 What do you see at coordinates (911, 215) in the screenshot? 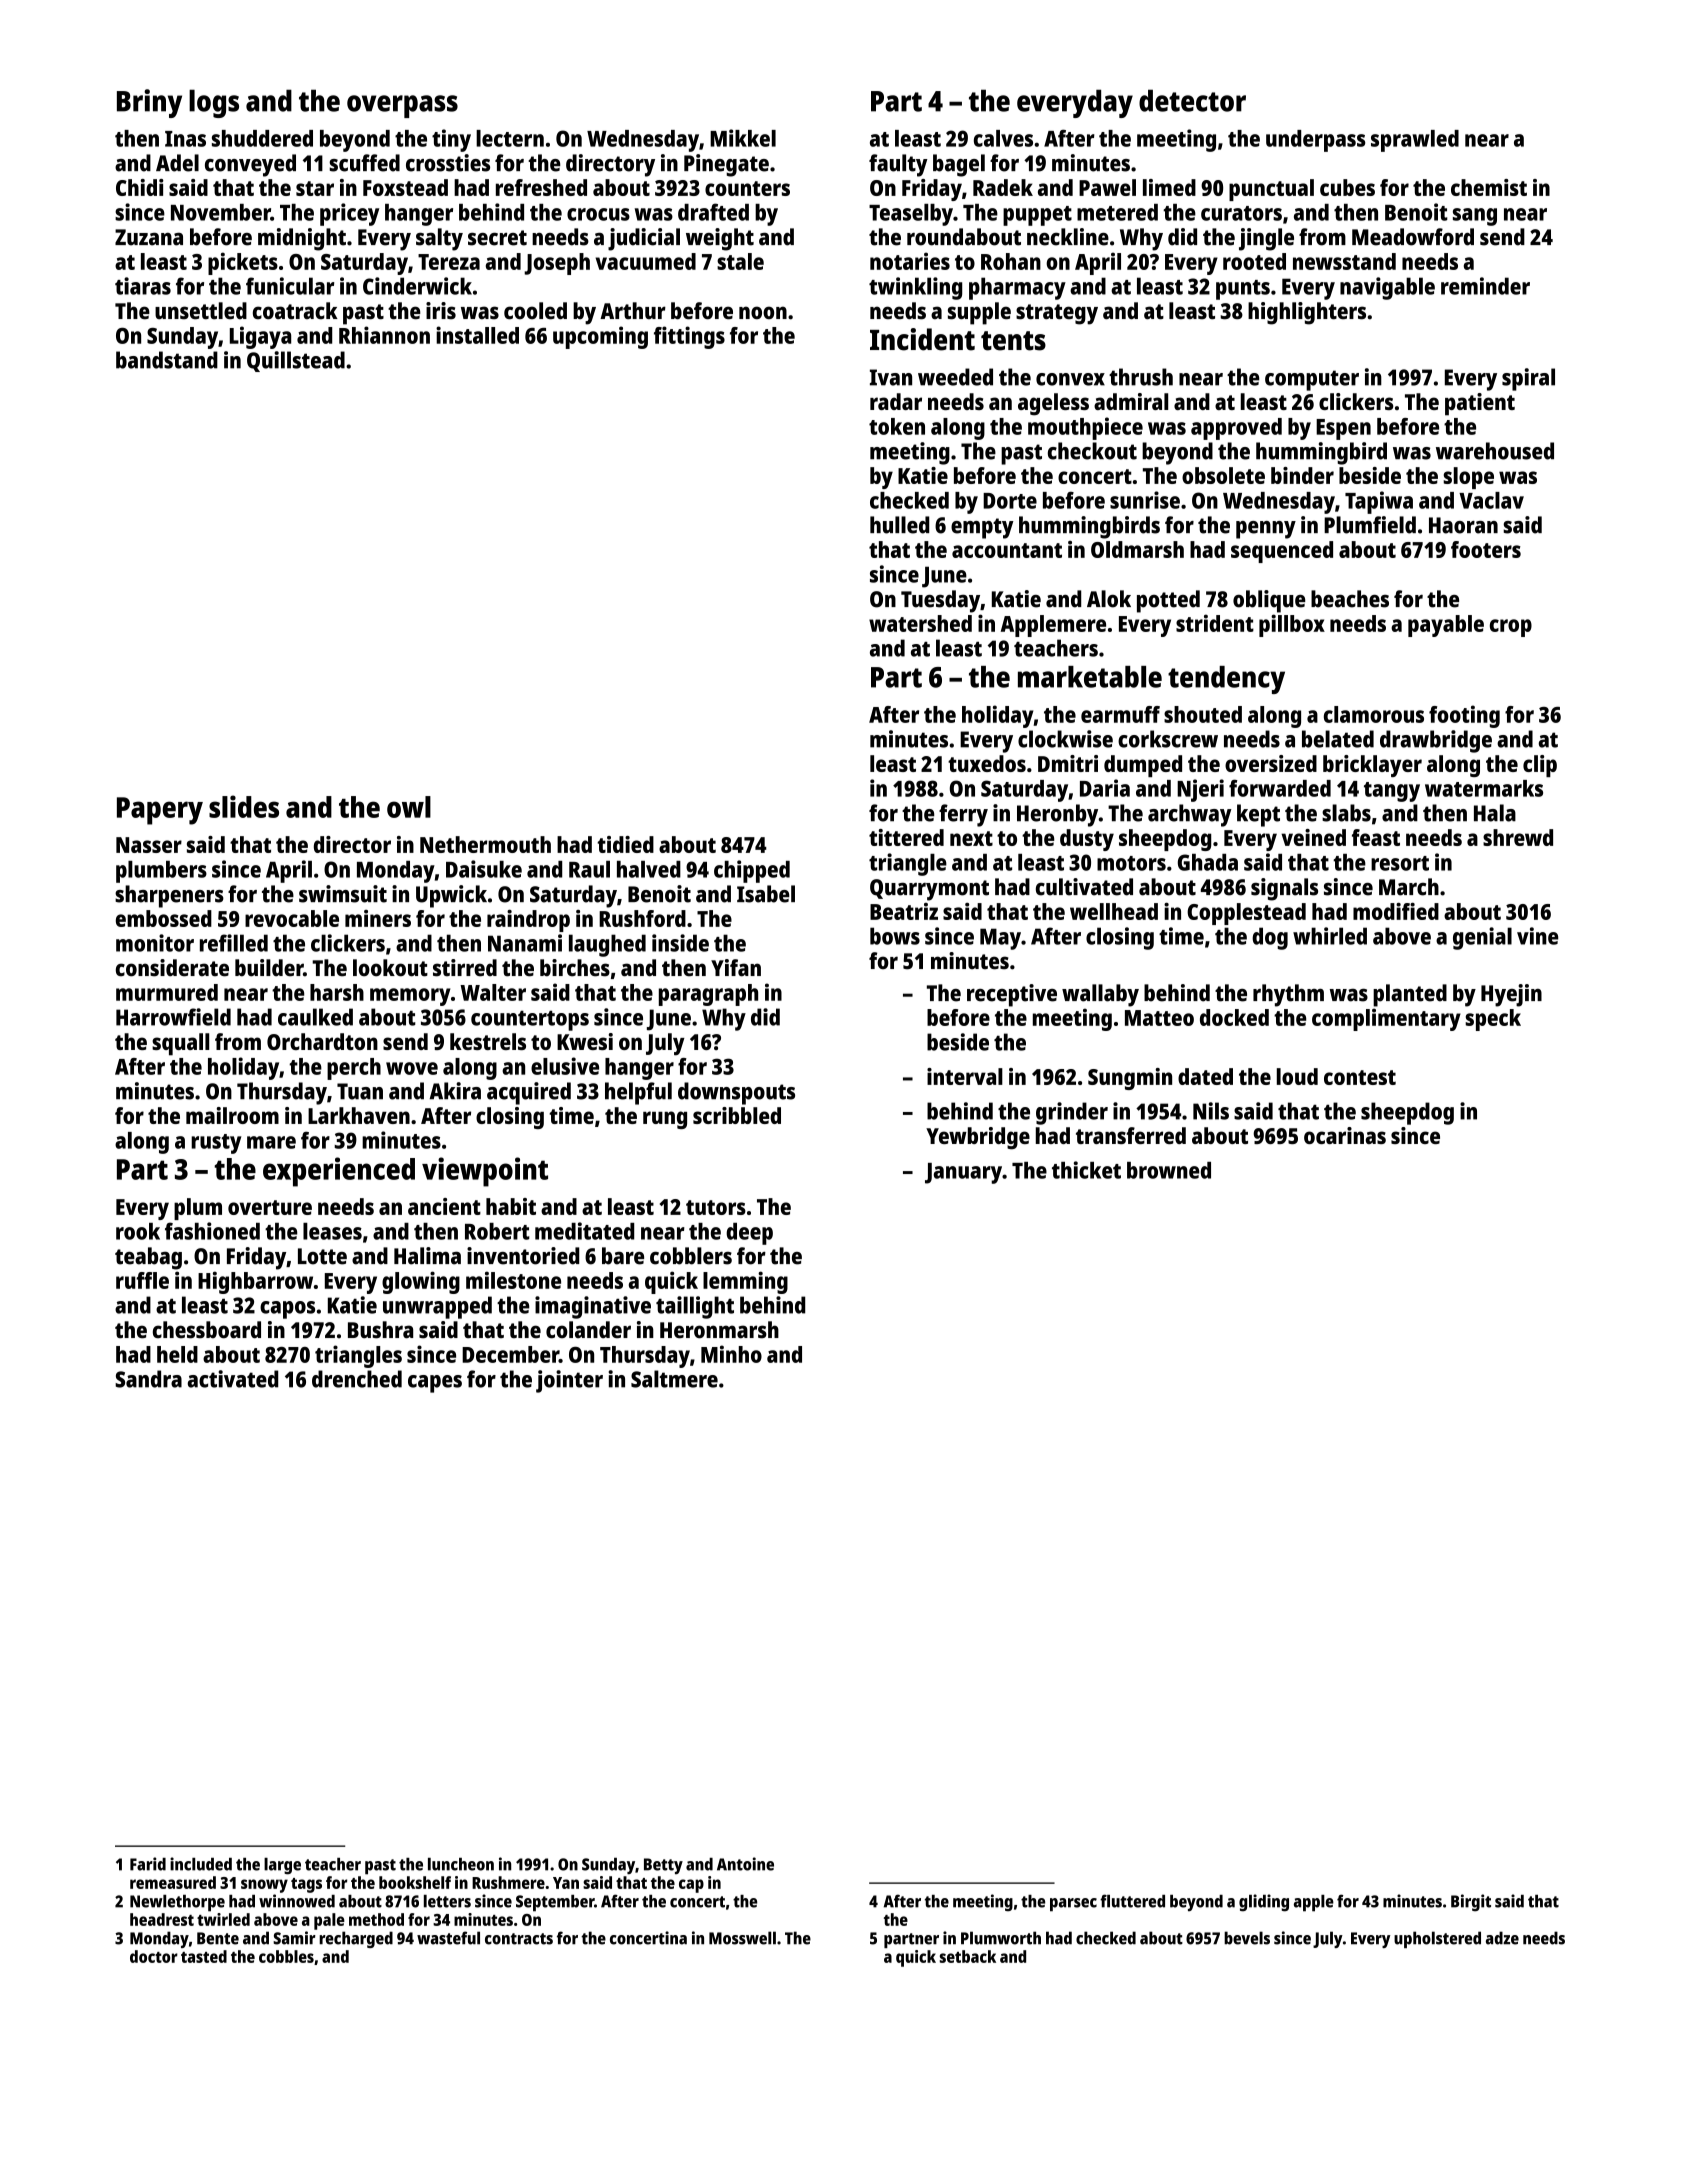
I see `Teaselby` at bounding box center [911, 215].
